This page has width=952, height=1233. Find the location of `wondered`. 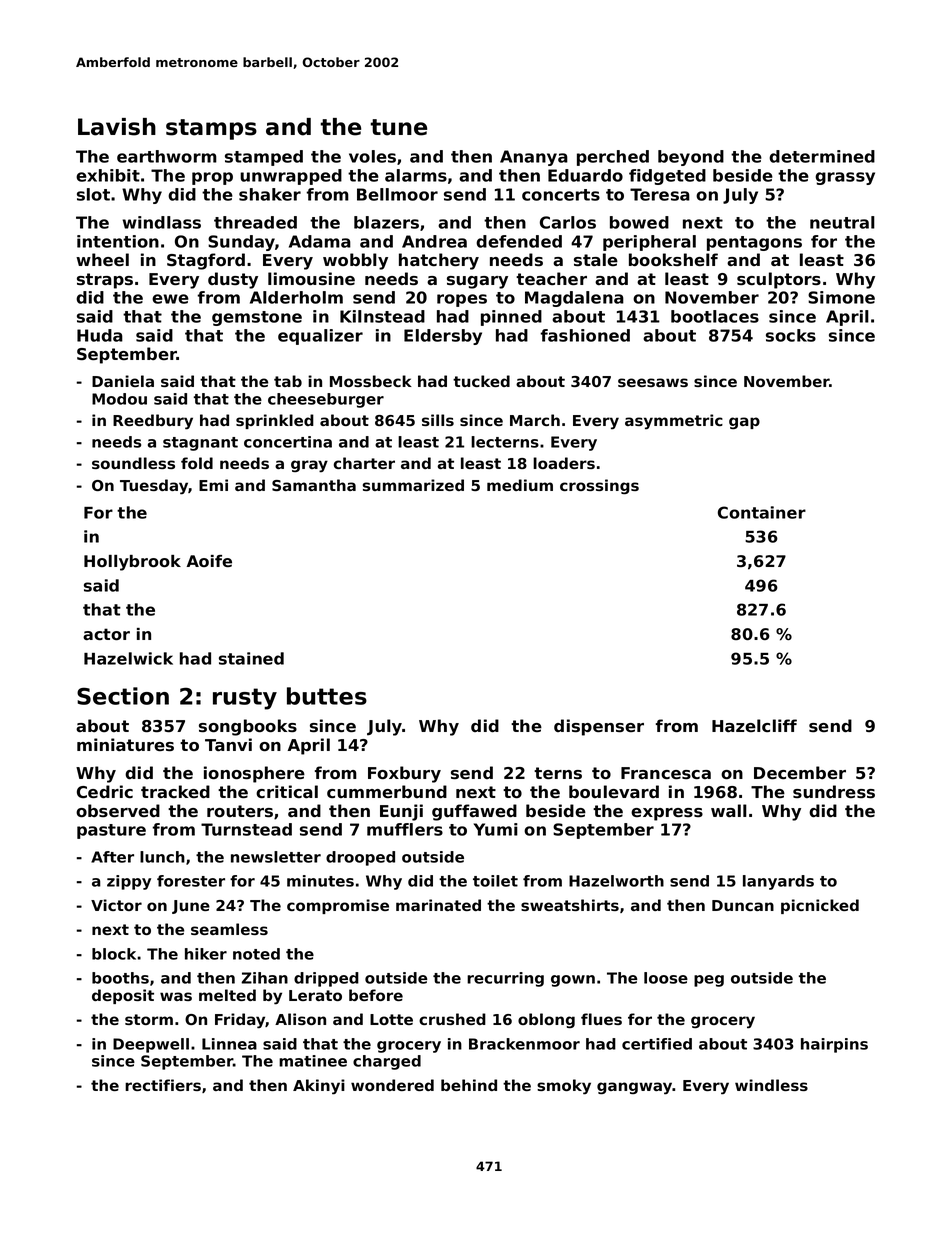

wondered is located at coordinates (392, 1085).
